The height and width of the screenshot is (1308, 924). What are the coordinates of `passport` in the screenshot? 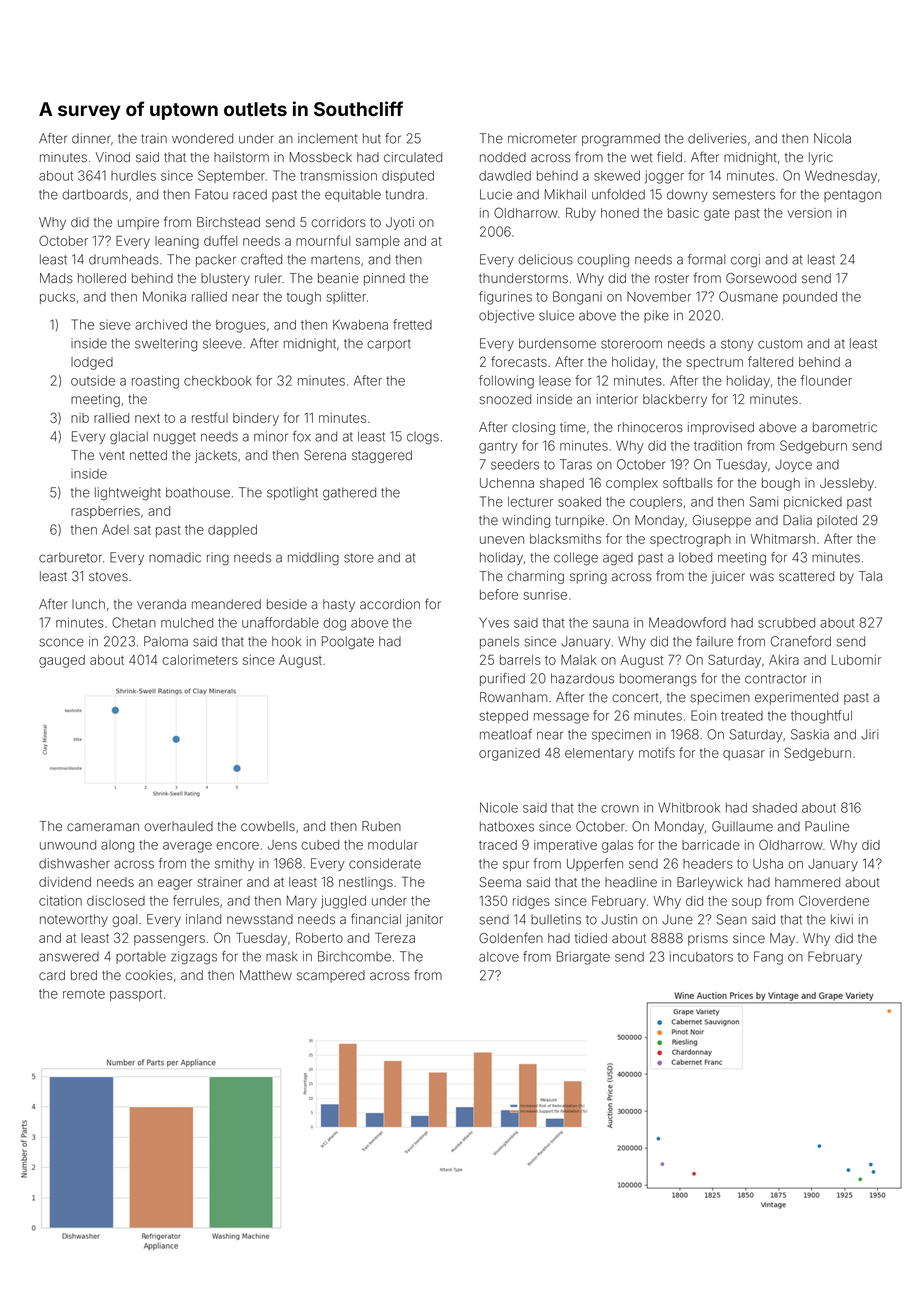 It's located at (136, 995).
